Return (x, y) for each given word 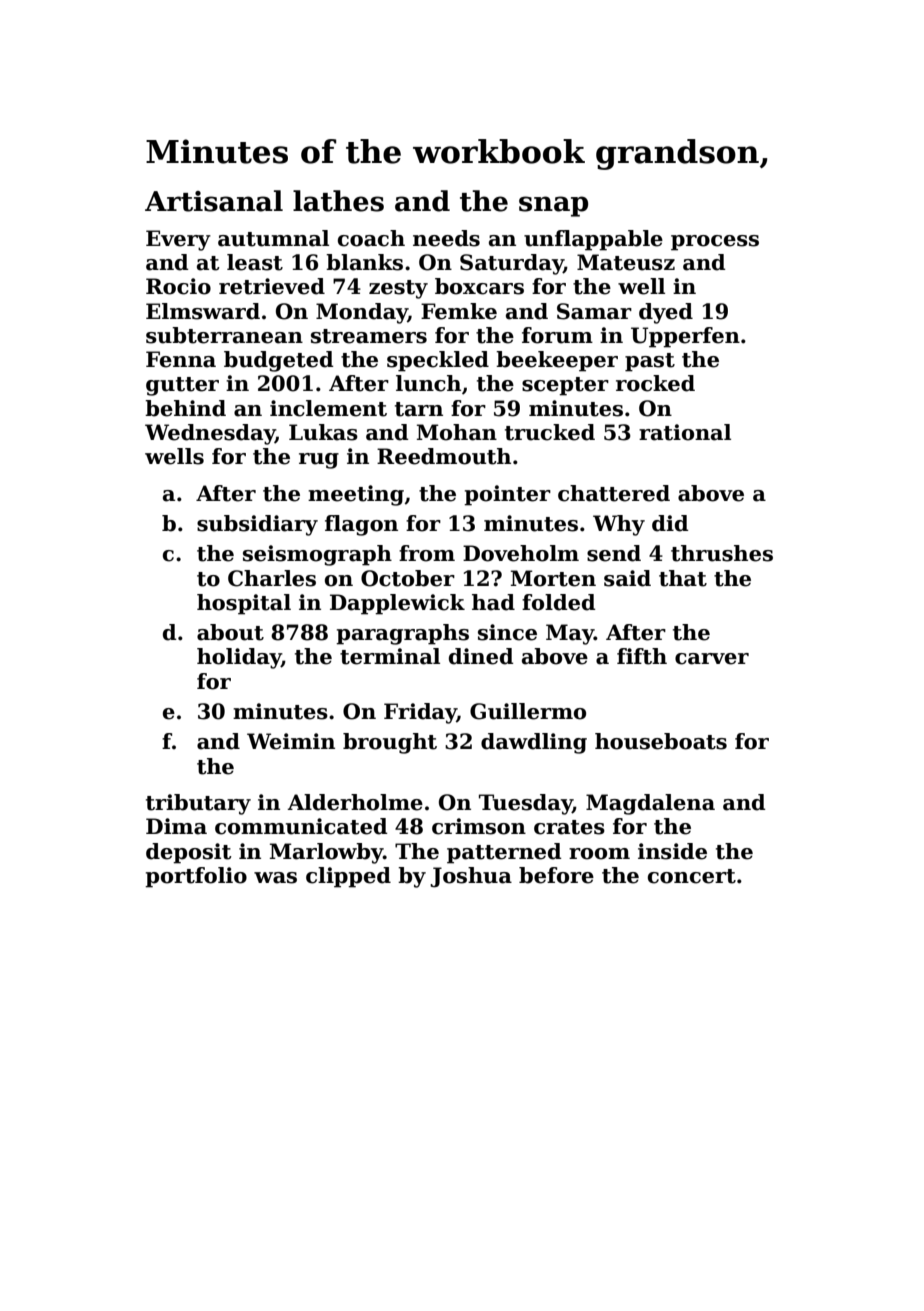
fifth (642, 656)
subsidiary (257, 525)
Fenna (181, 359)
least (255, 262)
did (670, 523)
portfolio (196, 877)
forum (557, 335)
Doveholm (521, 553)
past (650, 362)
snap (553, 206)
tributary (198, 804)
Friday (420, 713)
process (715, 243)
